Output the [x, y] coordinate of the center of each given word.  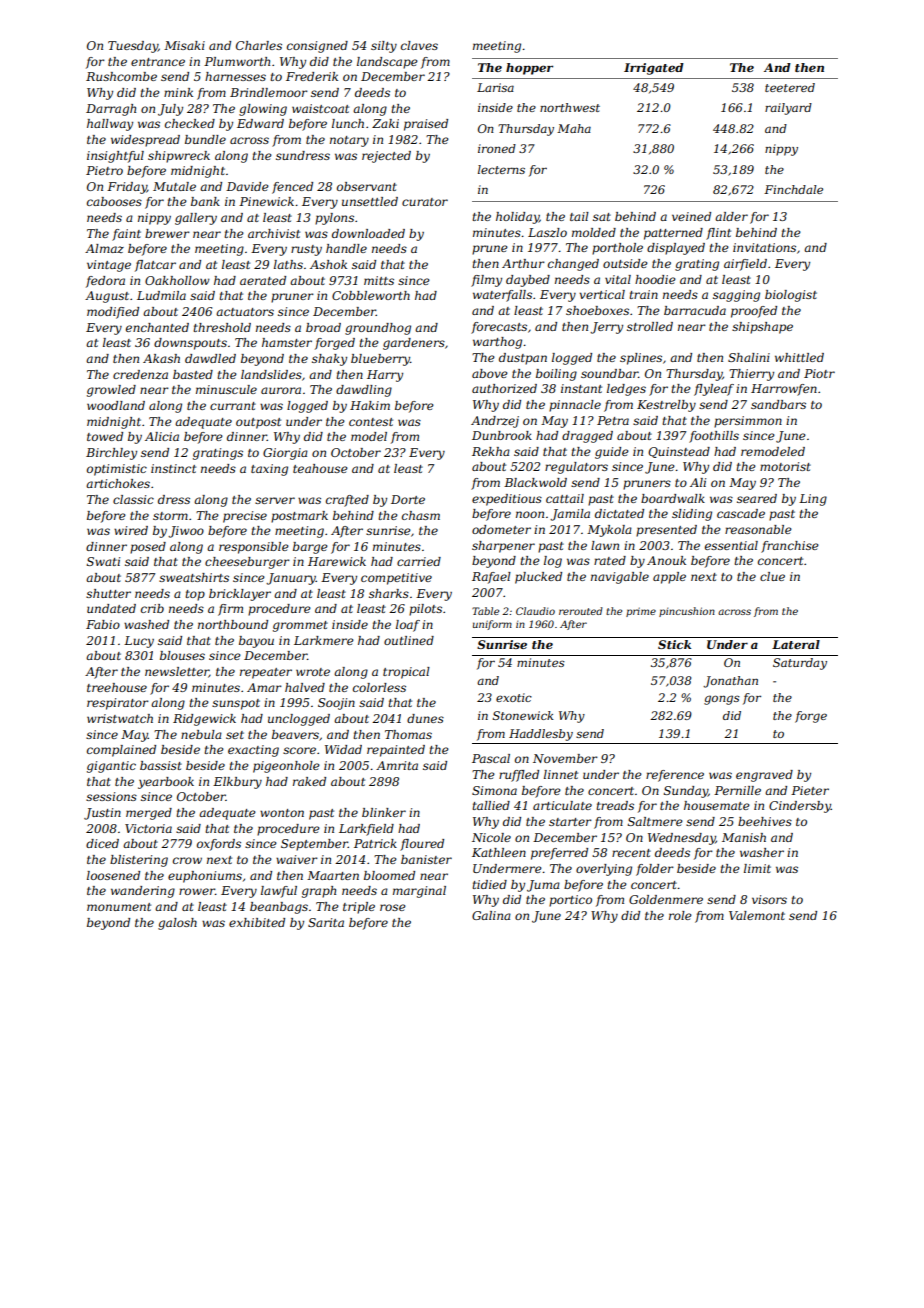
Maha [574, 128]
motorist [785, 466]
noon [530, 514]
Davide [247, 186]
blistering [139, 861]
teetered [790, 87]
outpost [258, 423]
